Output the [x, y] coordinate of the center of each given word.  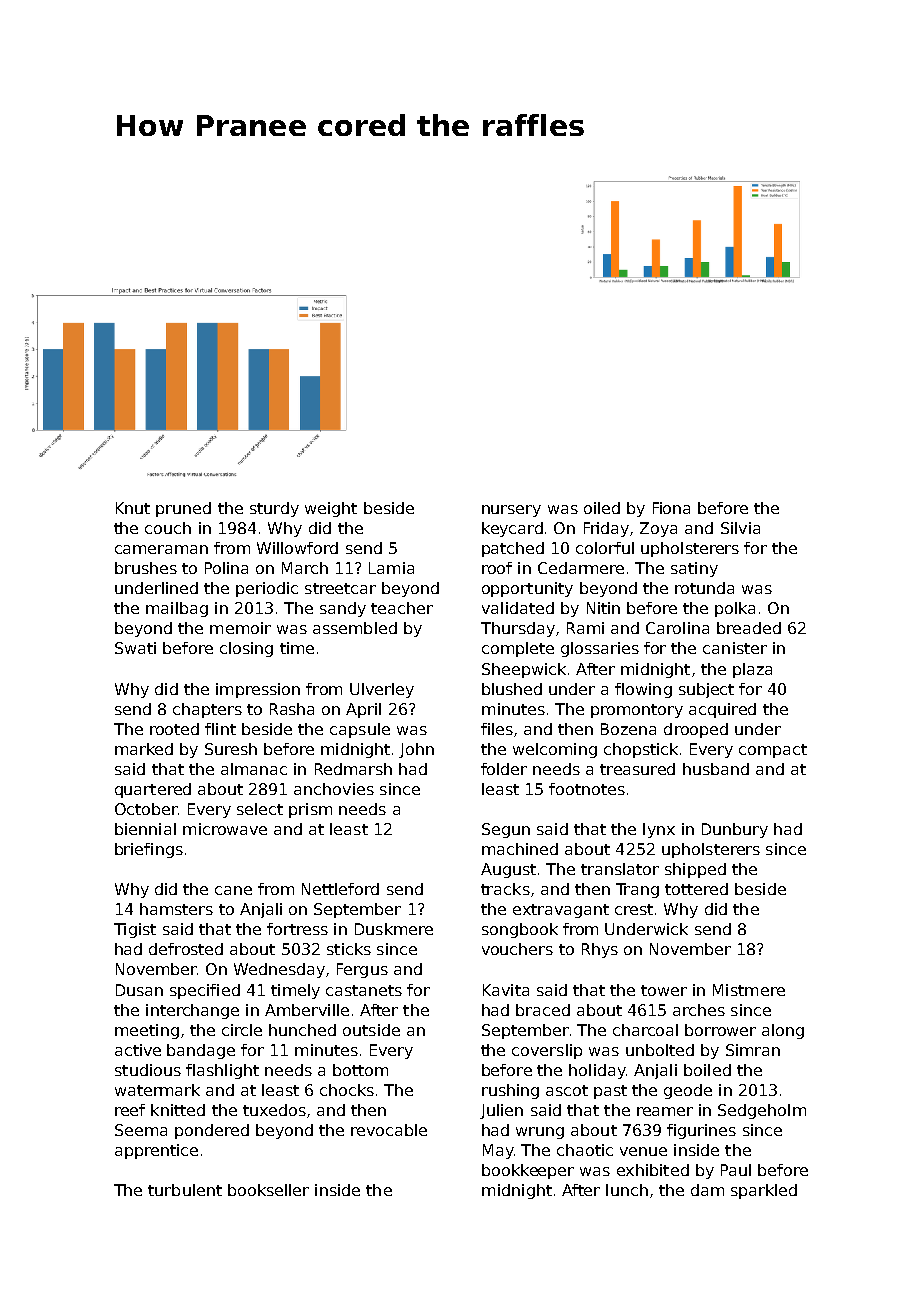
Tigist [135, 930]
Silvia [740, 528]
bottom [360, 1070]
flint [220, 729]
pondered [212, 1131]
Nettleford [340, 889]
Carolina [677, 628]
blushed [512, 689]
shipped [695, 870]
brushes [146, 568]
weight [331, 509]
